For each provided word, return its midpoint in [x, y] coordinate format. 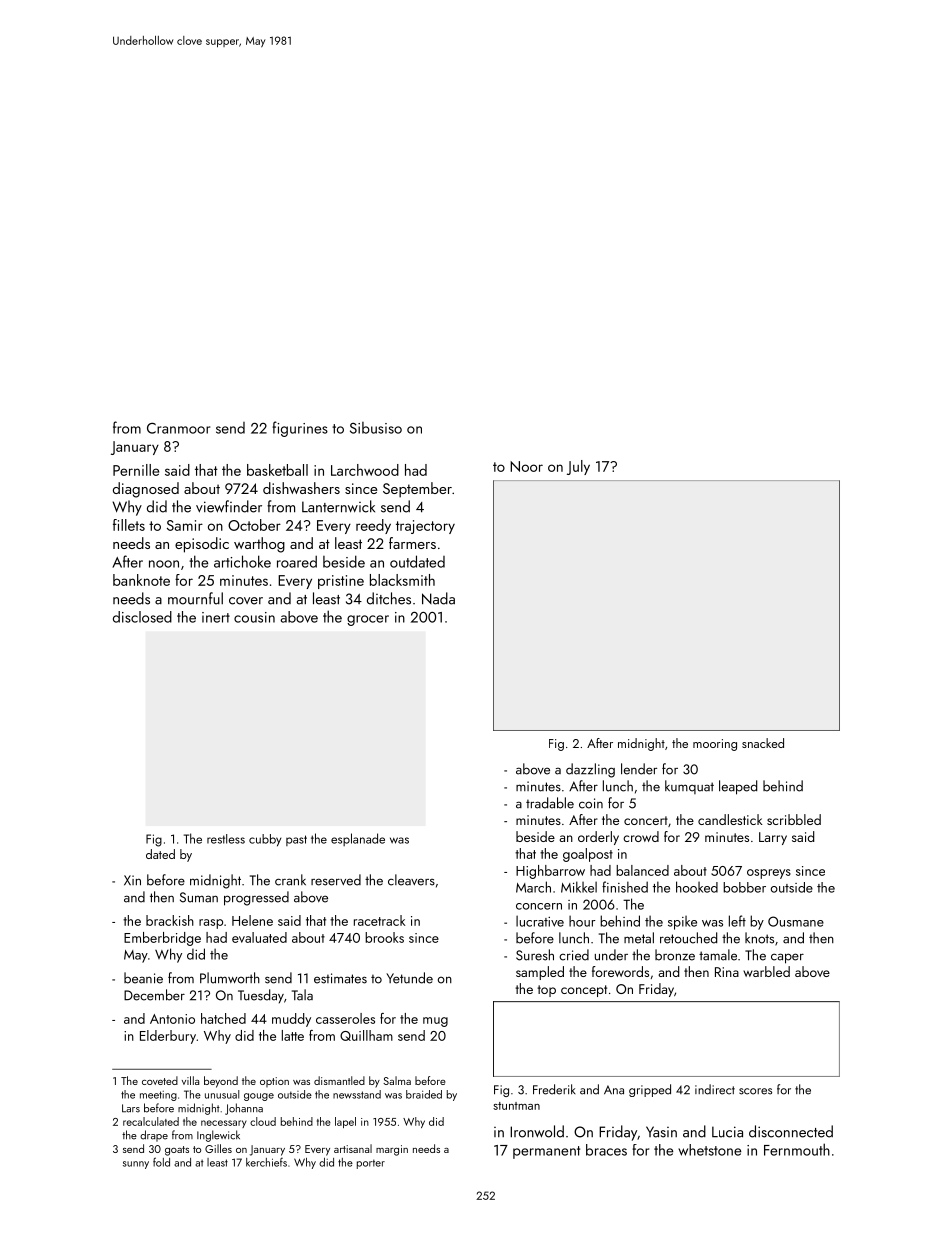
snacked [763, 743]
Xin [132, 880]
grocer [368, 620]
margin [392, 1150]
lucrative [540, 921]
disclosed [142, 617]
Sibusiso [376, 428]
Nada [438, 598]
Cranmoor [178, 428]
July [578, 467]
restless [226, 839]
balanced [642, 870]
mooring [715, 745]
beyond [221, 1082]
